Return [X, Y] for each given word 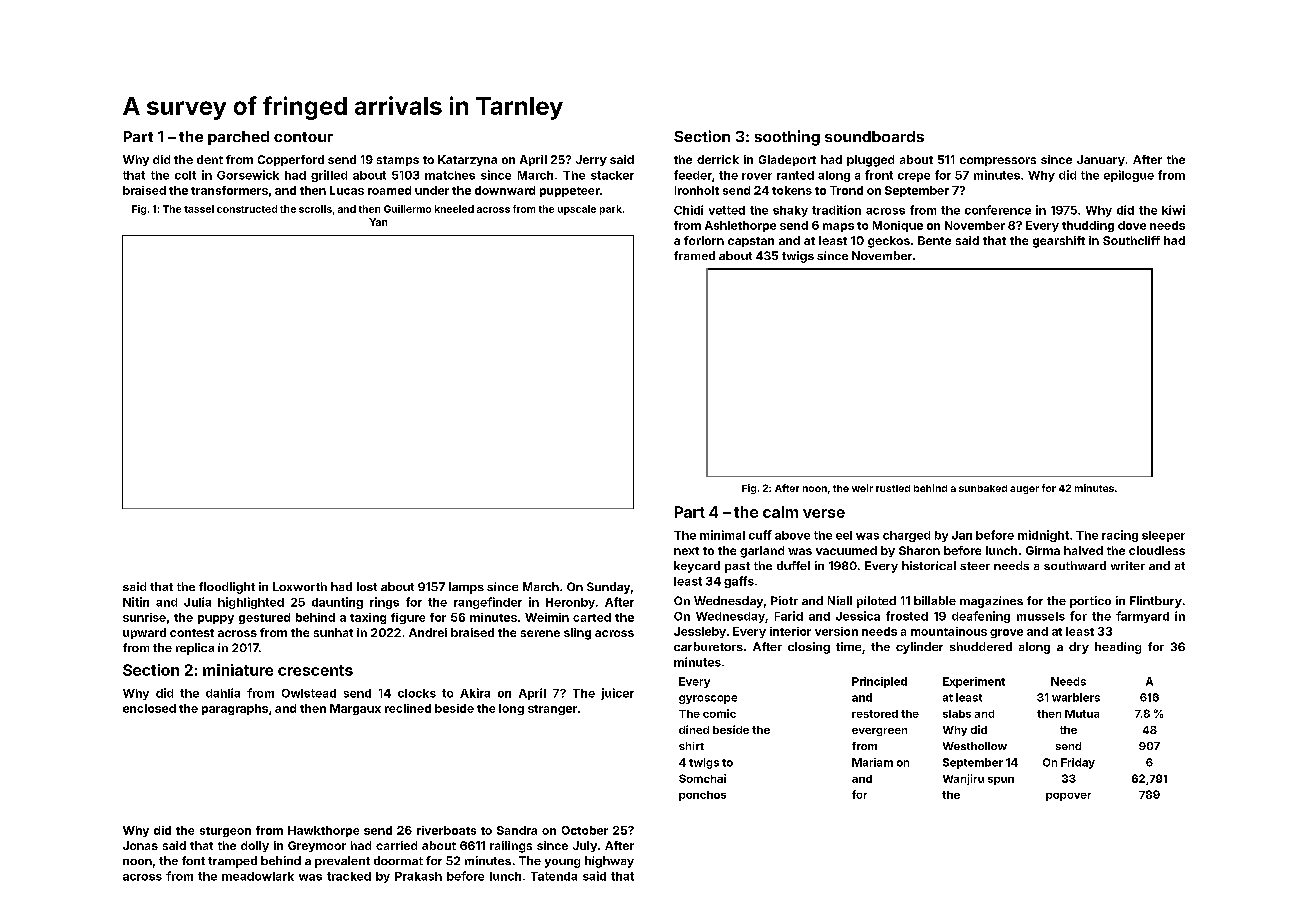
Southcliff [1131, 240]
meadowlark [258, 876]
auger [1024, 490]
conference [998, 210]
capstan [751, 242]
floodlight [227, 588]
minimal [722, 535]
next [686, 551]
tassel [199, 209]
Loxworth [300, 586]
